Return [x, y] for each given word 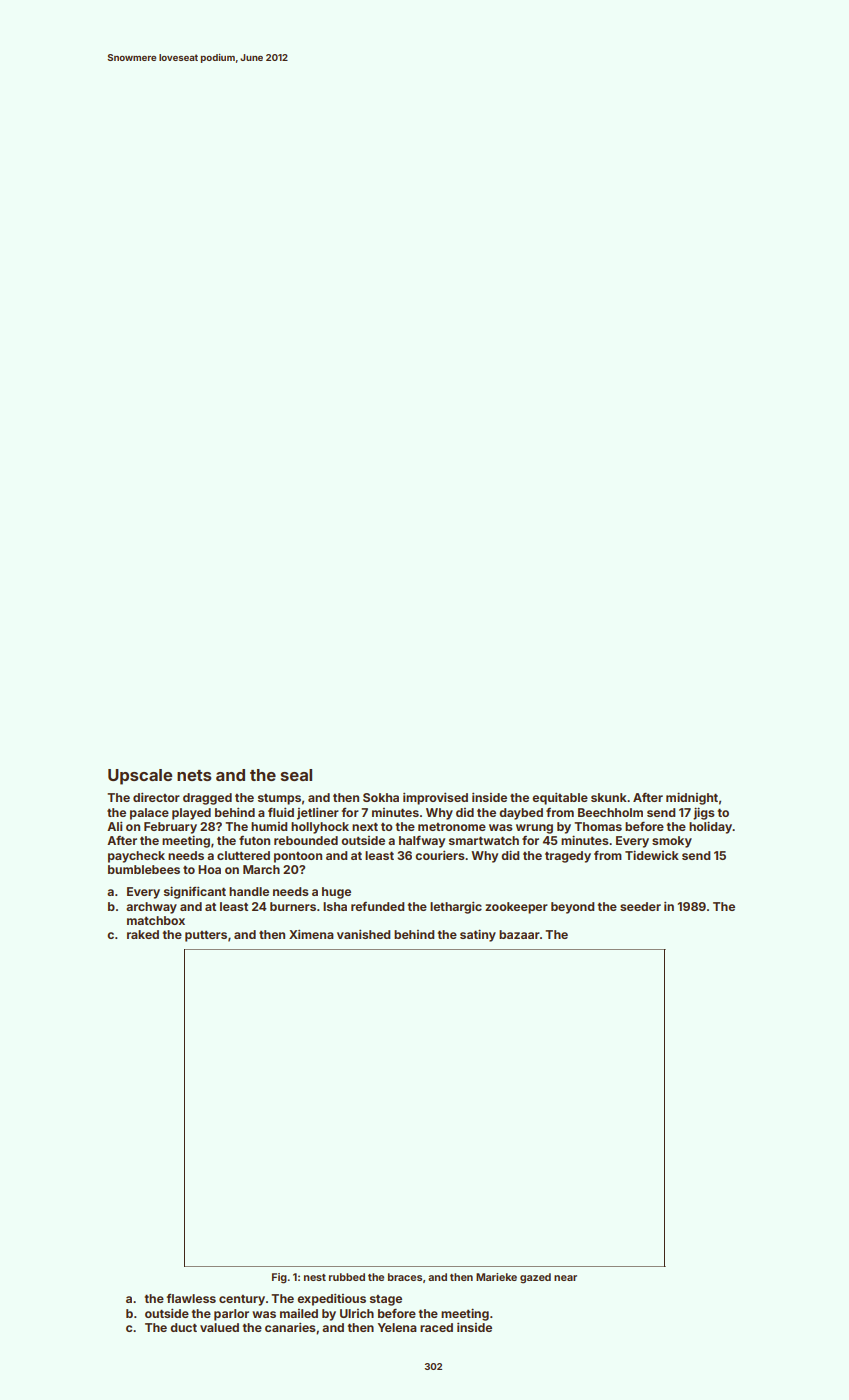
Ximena [311, 934]
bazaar [519, 934]
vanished [364, 934]
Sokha [381, 797]
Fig [279, 1278]
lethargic [456, 908]
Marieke [496, 1277]
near [565, 1278]
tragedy [568, 857]
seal [296, 775]
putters [206, 936]
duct [183, 1327]
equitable [560, 799]
